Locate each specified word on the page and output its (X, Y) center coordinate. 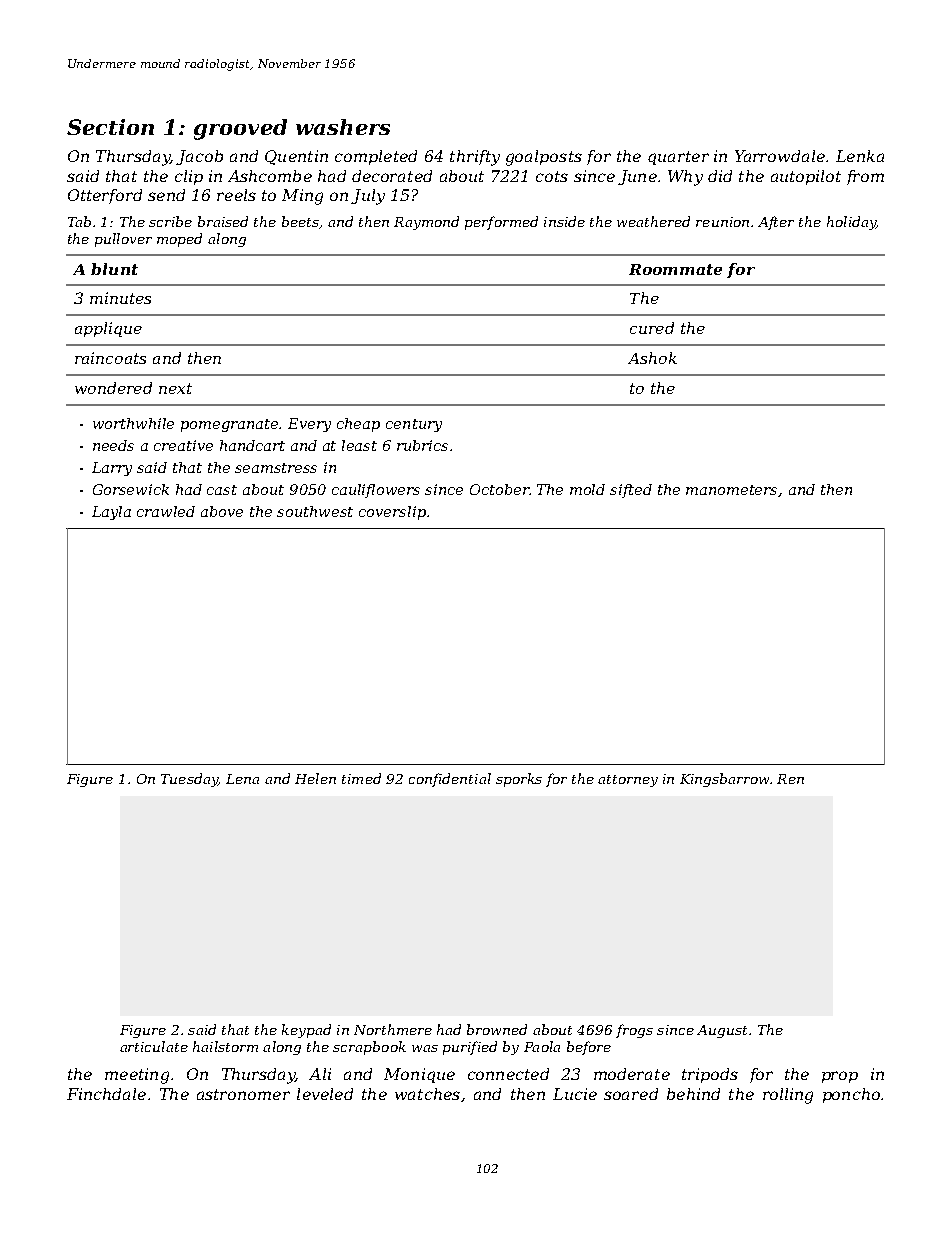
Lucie (575, 1094)
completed (376, 157)
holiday (851, 223)
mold (587, 489)
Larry (112, 469)
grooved (240, 129)
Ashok (652, 358)
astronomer (243, 1094)
